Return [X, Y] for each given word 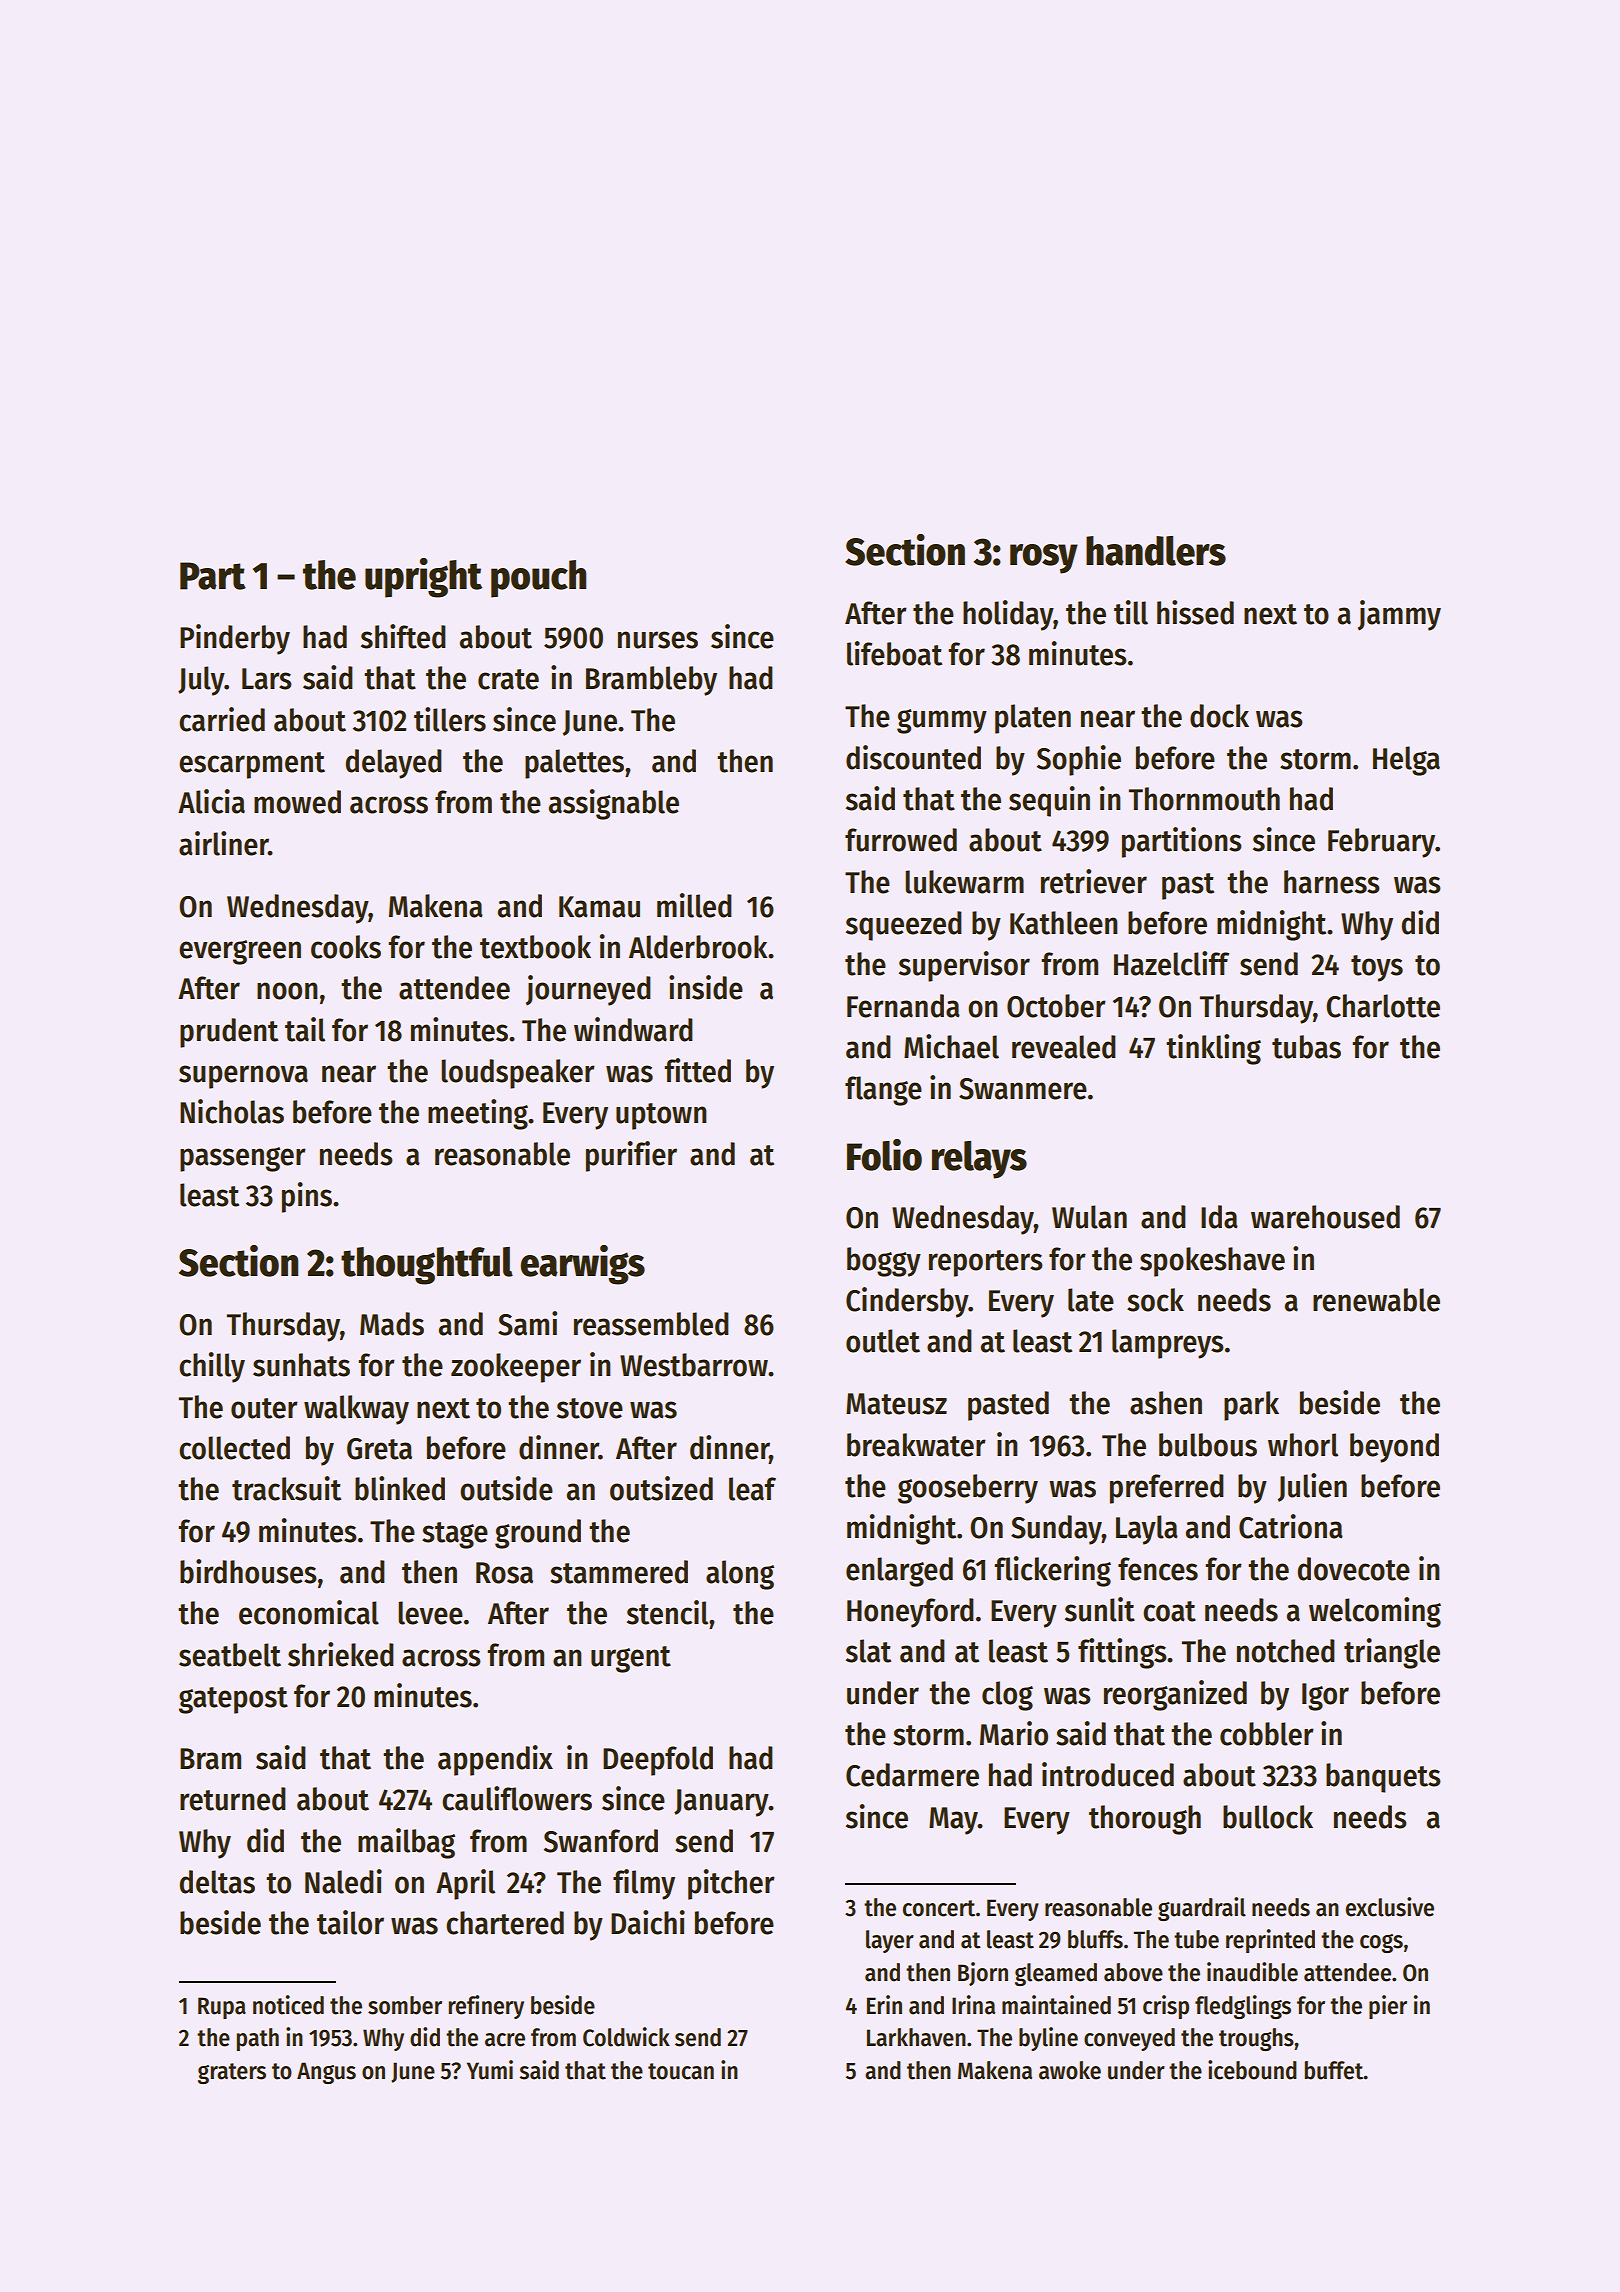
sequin [1049, 801]
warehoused [1325, 1217]
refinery [486, 2007]
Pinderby [235, 639]
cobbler [1267, 1734]
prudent [229, 1033]
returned [233, 1799]
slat [868, 1651]
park [1251, 1406]
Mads [392, 1324]
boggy [884, 1262]
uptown [661, 1116]
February [1381, 843]
